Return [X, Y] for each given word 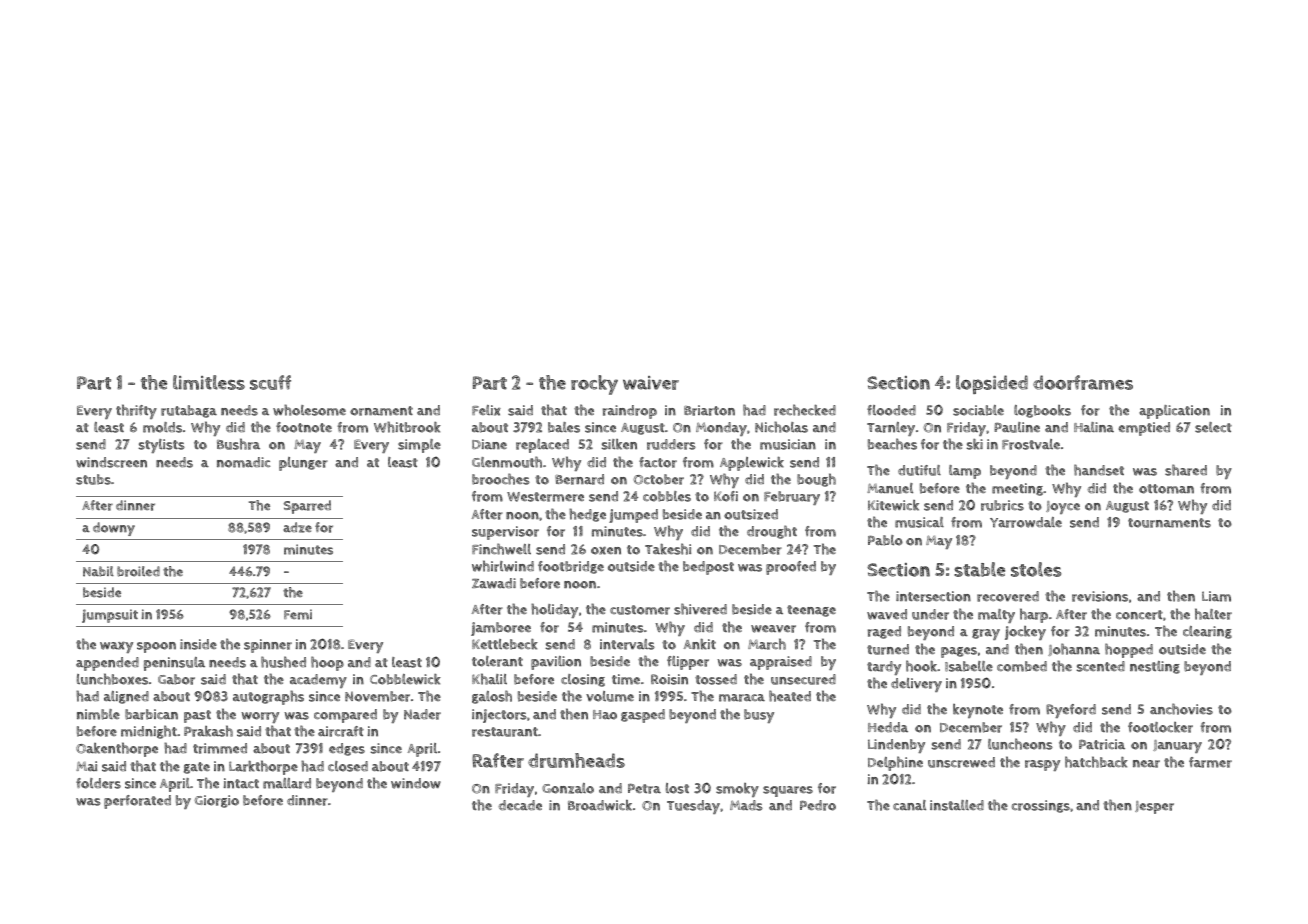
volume [610, 696]
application [1174, 412]
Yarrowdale [1026, 522]
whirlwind [503, 566]
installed [957, 805]
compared [345, 716]
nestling [1155, 667]
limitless [209, 382]
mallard [287, 783]
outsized [751, 514]
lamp [965, 472]
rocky [594, 385]
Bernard [579, 479]
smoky [737, 790]
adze [297, 527]
